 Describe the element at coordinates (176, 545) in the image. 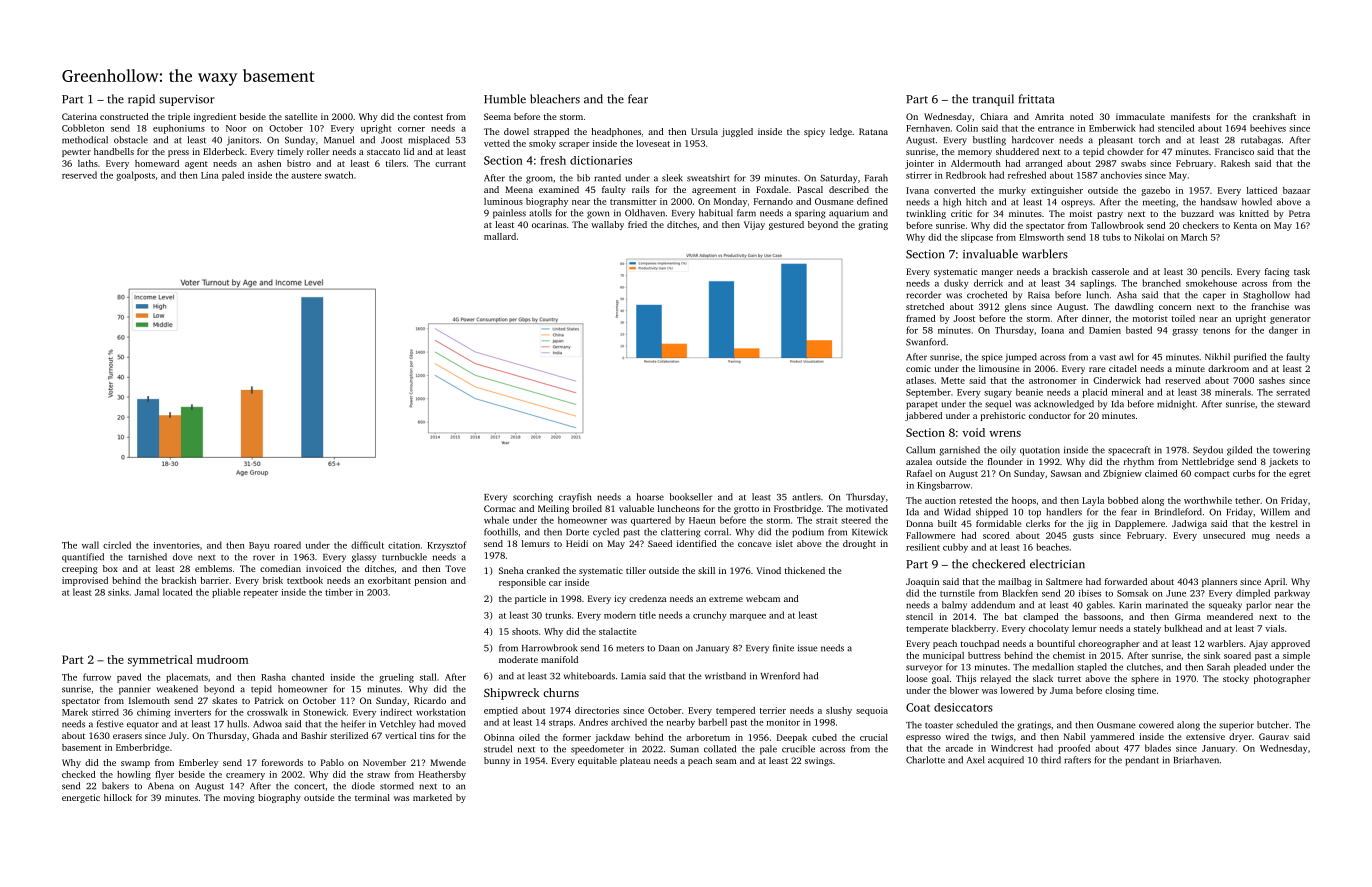

I see `inventories` at that location.
